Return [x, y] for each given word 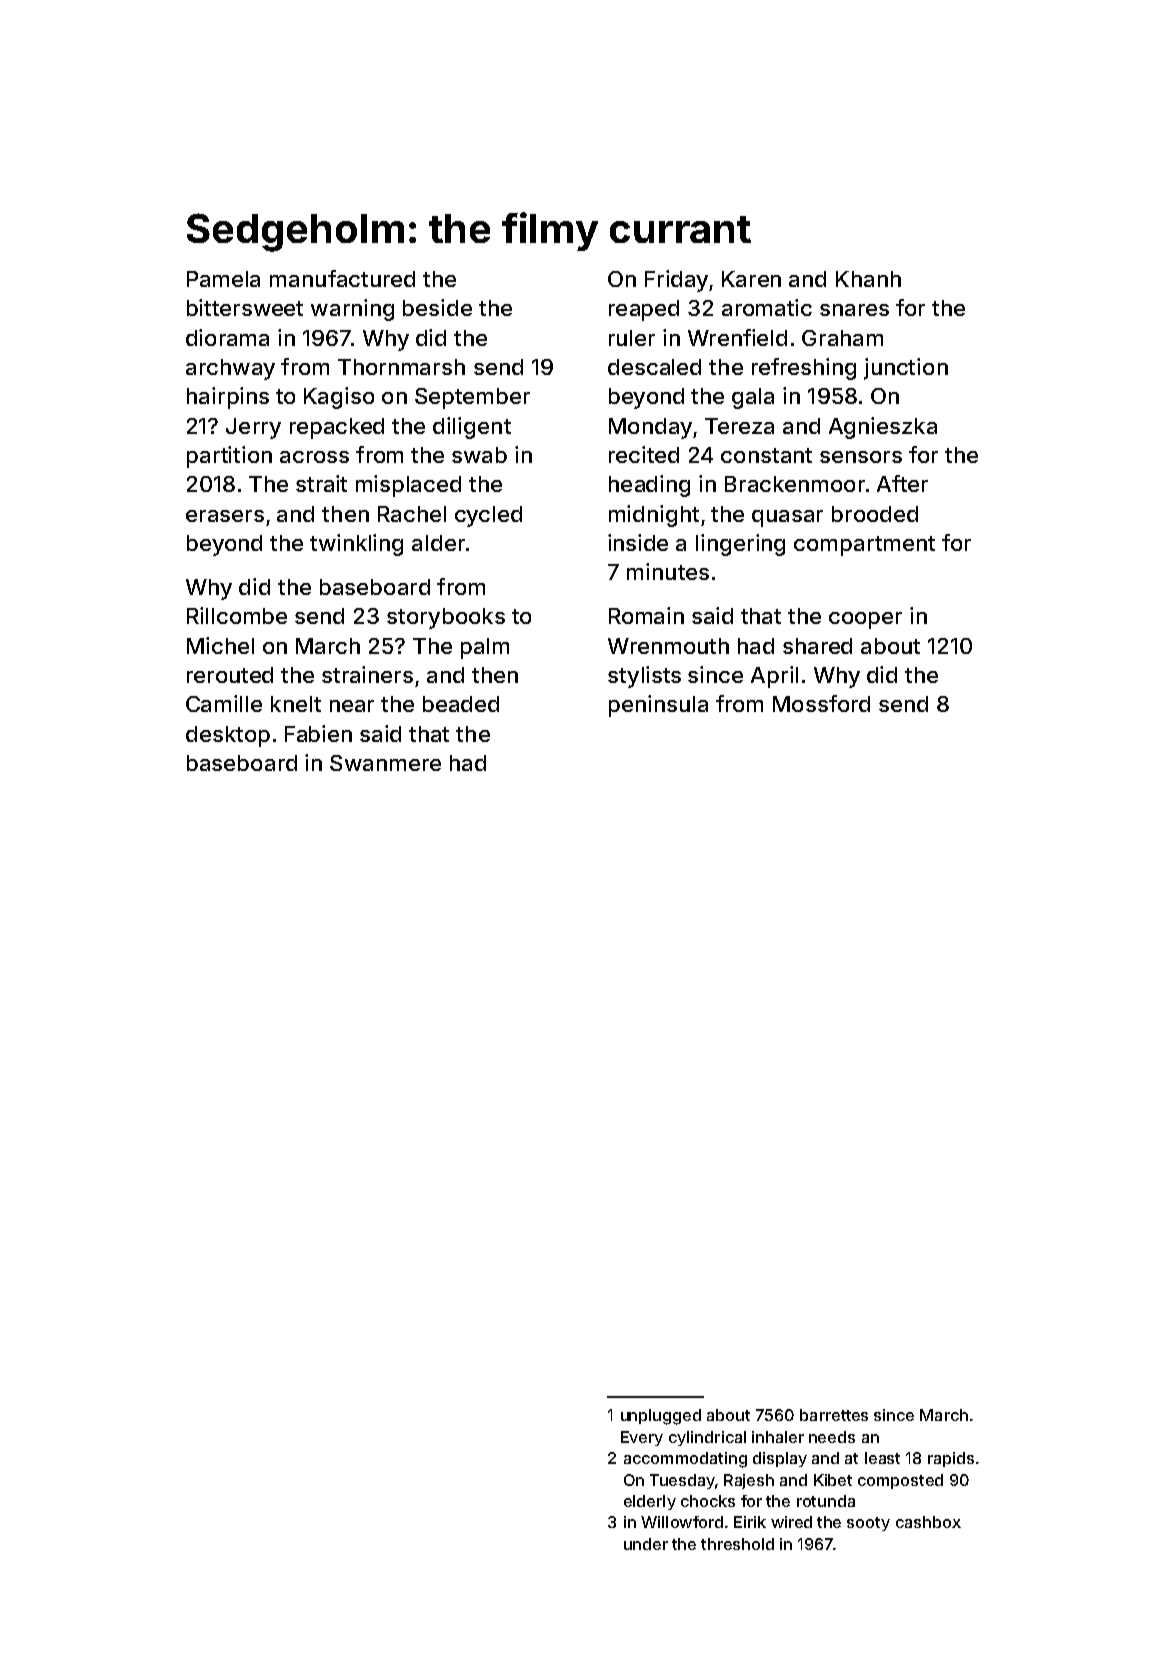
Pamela [223, 279]
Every [642, 1438]
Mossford [821, 703]
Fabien [318, 733]
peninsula [658, 706]
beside [437, 307]
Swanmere [385, 763]
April [774, 677]
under [646, 1544]
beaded [461, 704]
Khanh [868, 279]
